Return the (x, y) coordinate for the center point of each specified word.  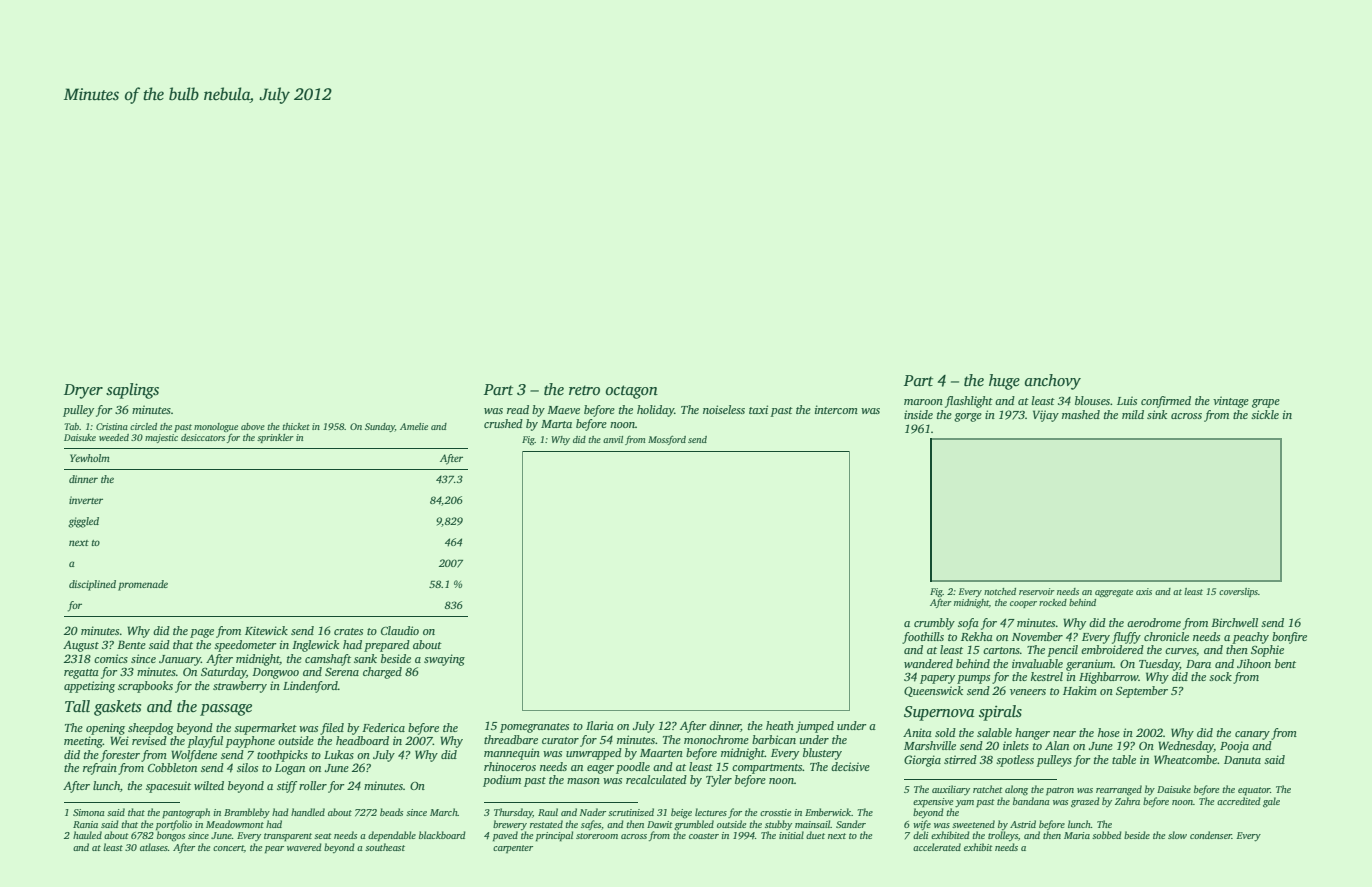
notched (1000, 591)
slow (1177, 835)
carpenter (513, 849)
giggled (83, 522)
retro (584, 390)
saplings (132, 391)
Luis (1127, 400)
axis (1144, 591)
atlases (154, 847)
